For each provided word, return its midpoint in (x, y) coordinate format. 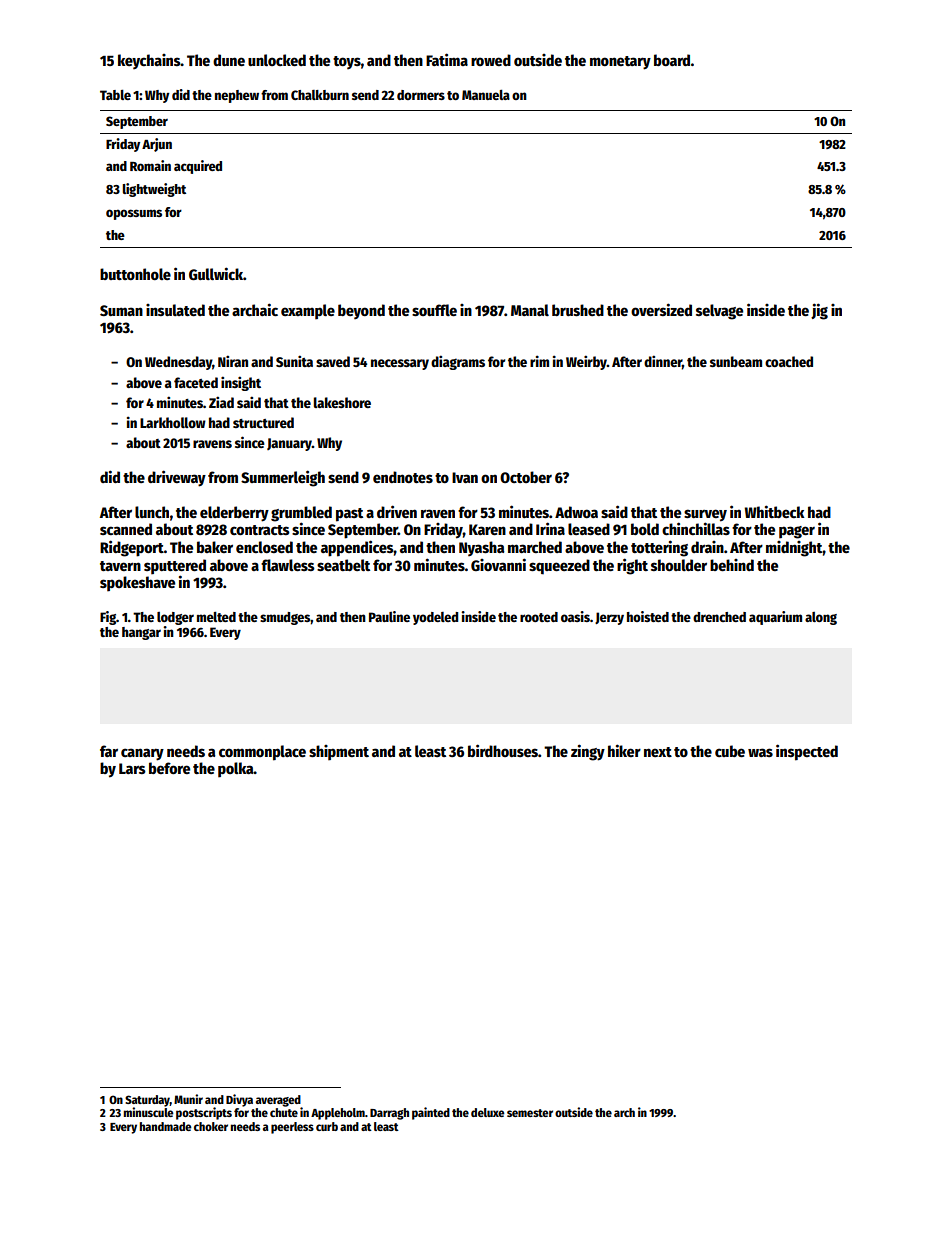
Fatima (447, 59)
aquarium (775, 618)
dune (229, 60)
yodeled (435, 618)
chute (284, 1112)
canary (142, 754)
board (672, 60)
